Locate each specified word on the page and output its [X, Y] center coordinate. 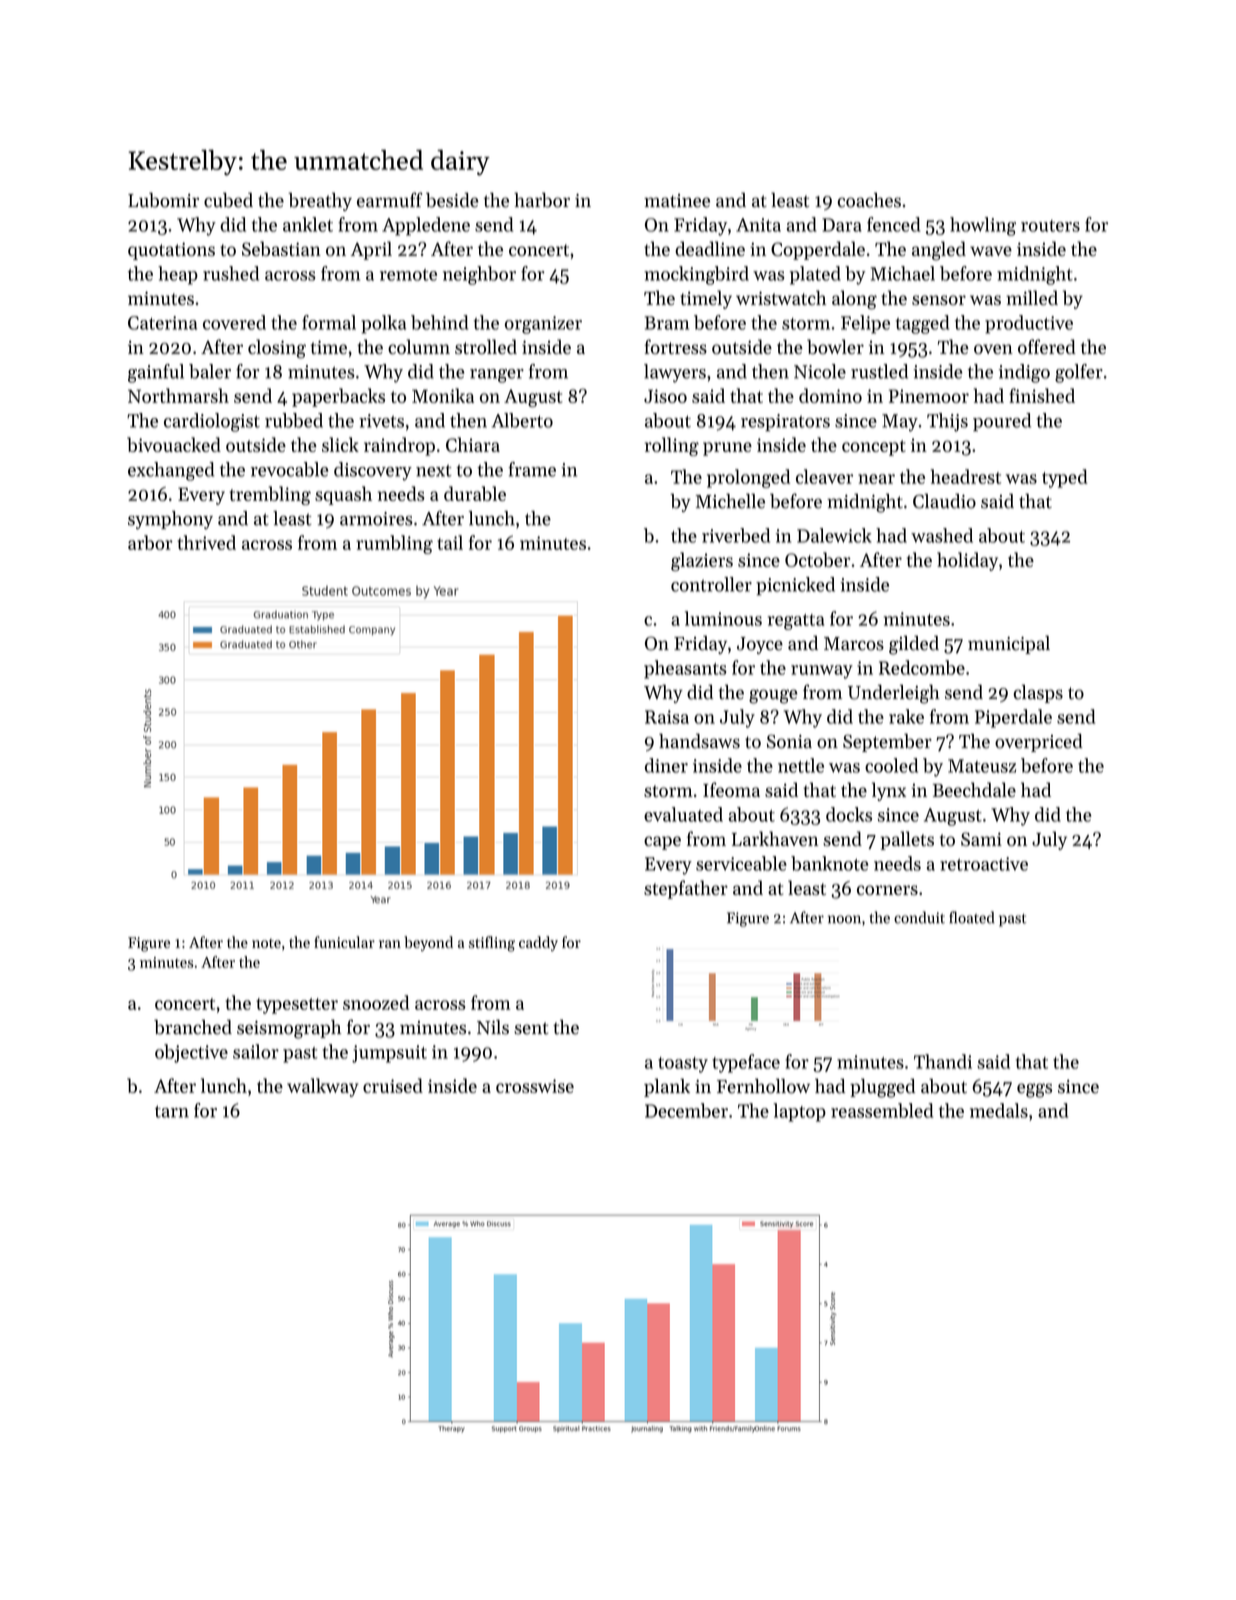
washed [942, 535]
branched [193, 1027]
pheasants [685, 669]
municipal [1009, 645]
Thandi [943, 1061]
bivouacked [174, 444]
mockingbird [696, 275]
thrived [207, 542]
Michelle [730, 501]
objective [191, 1053]
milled [1032, 297]
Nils [493, 1027]
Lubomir [163, 200]
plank [667, 1088]
